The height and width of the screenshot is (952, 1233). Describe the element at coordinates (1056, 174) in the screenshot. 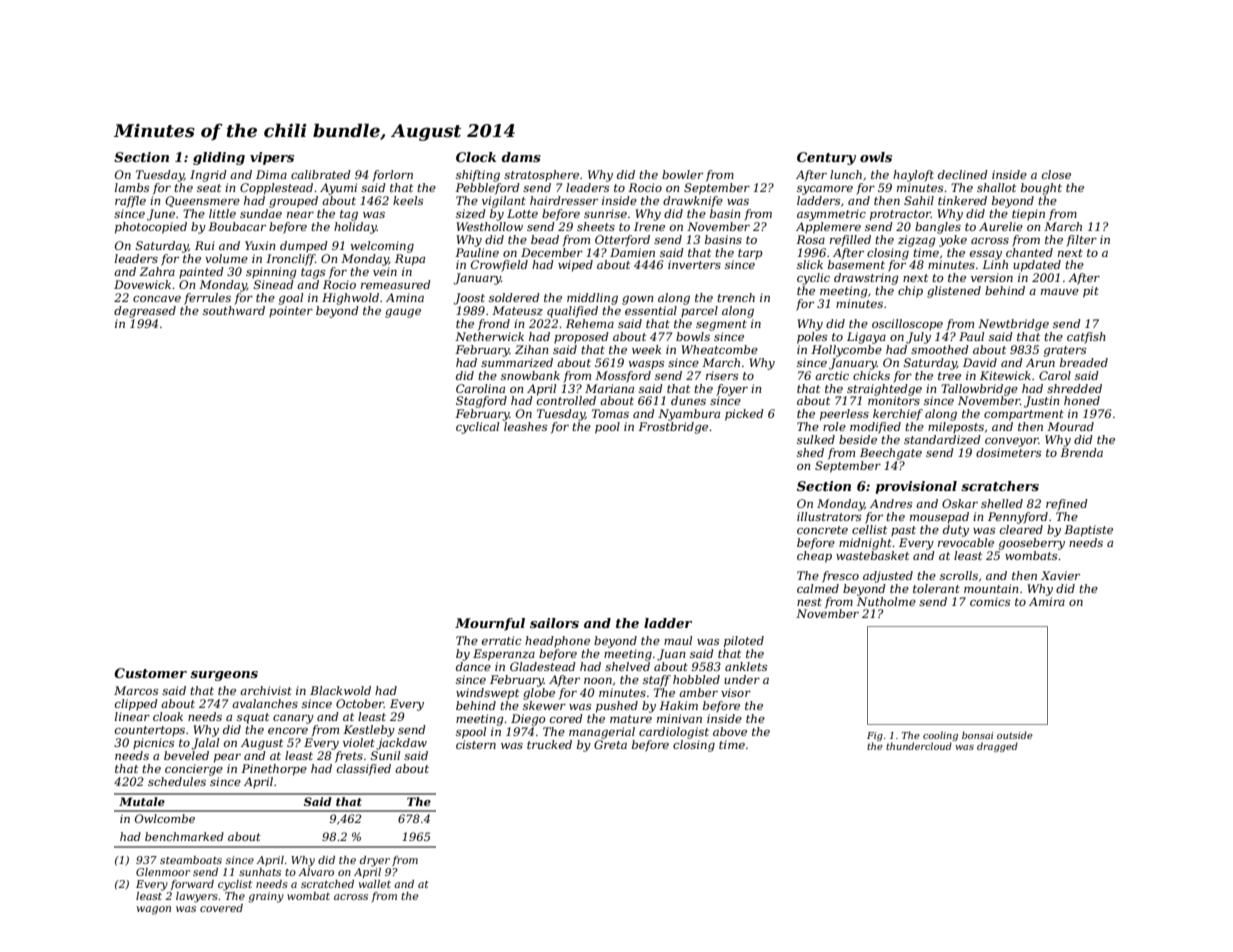

I see `close` at that location.
